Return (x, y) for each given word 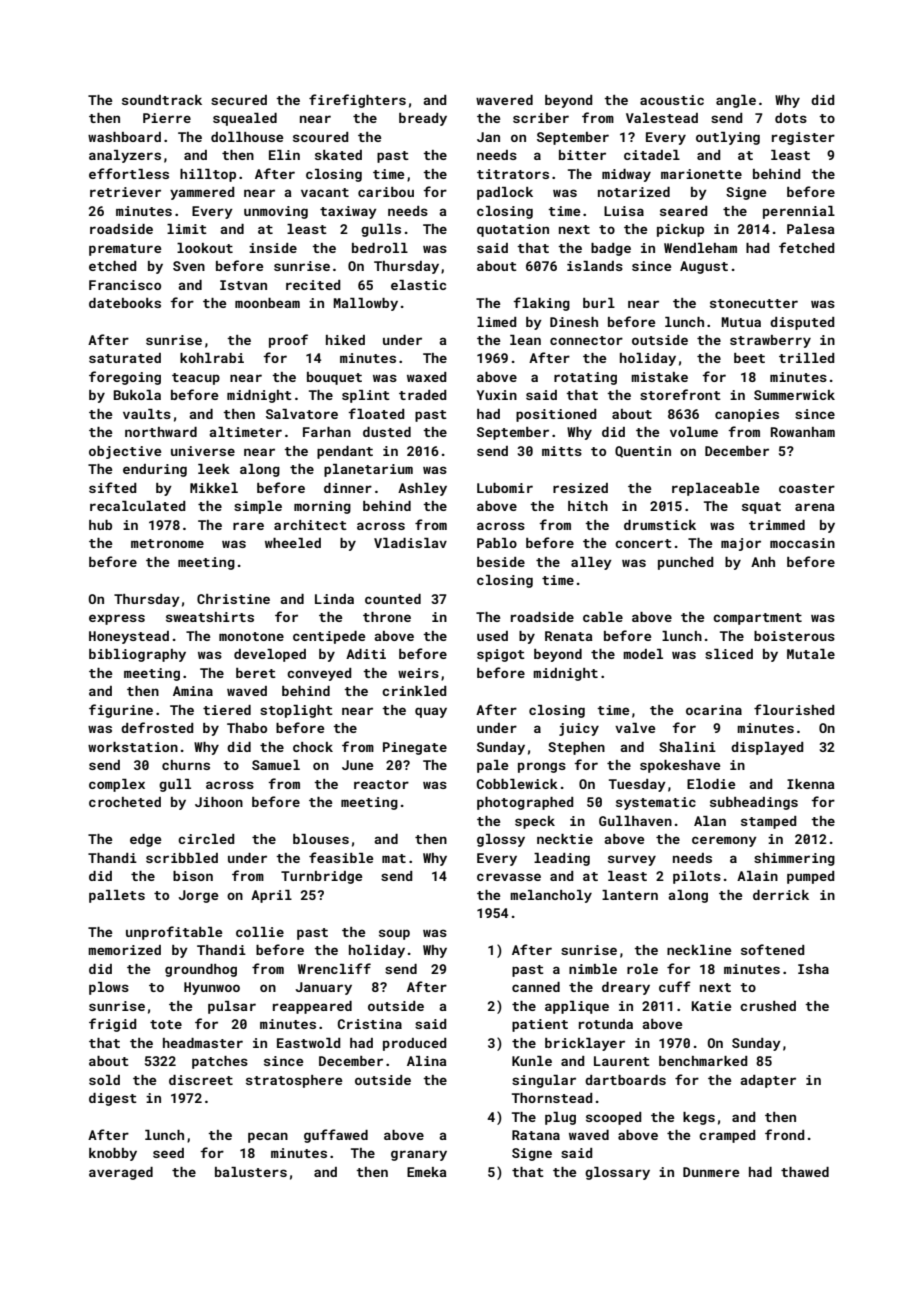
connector (586, 340)
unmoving (276, 212)
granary (419, 1155)
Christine (233, 599)
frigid (113, 1025)
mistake (659, 377)
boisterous (794, 636)
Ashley (422, 489)
